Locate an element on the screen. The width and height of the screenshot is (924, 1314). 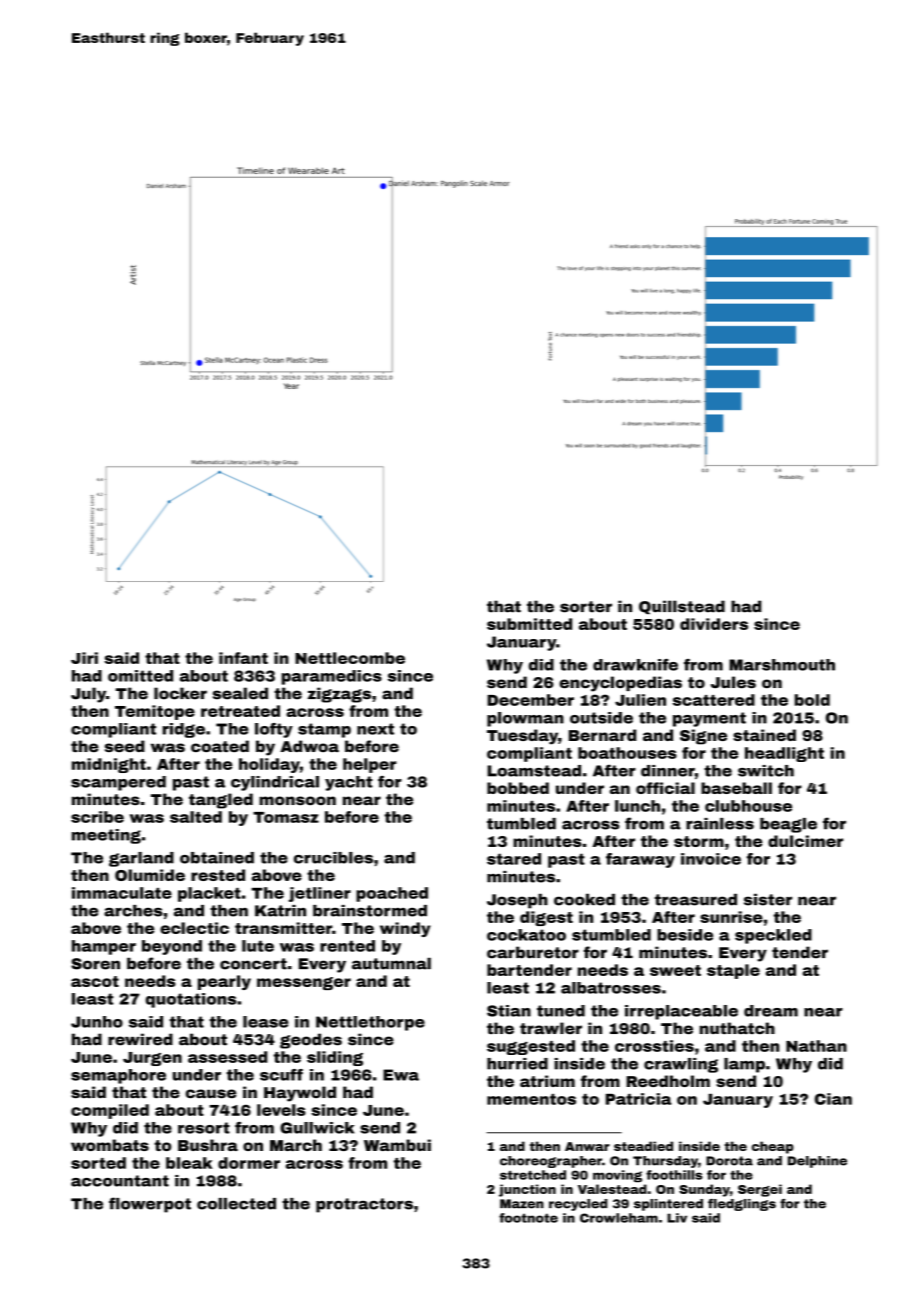
staple is located at coordinates (733, 971).
